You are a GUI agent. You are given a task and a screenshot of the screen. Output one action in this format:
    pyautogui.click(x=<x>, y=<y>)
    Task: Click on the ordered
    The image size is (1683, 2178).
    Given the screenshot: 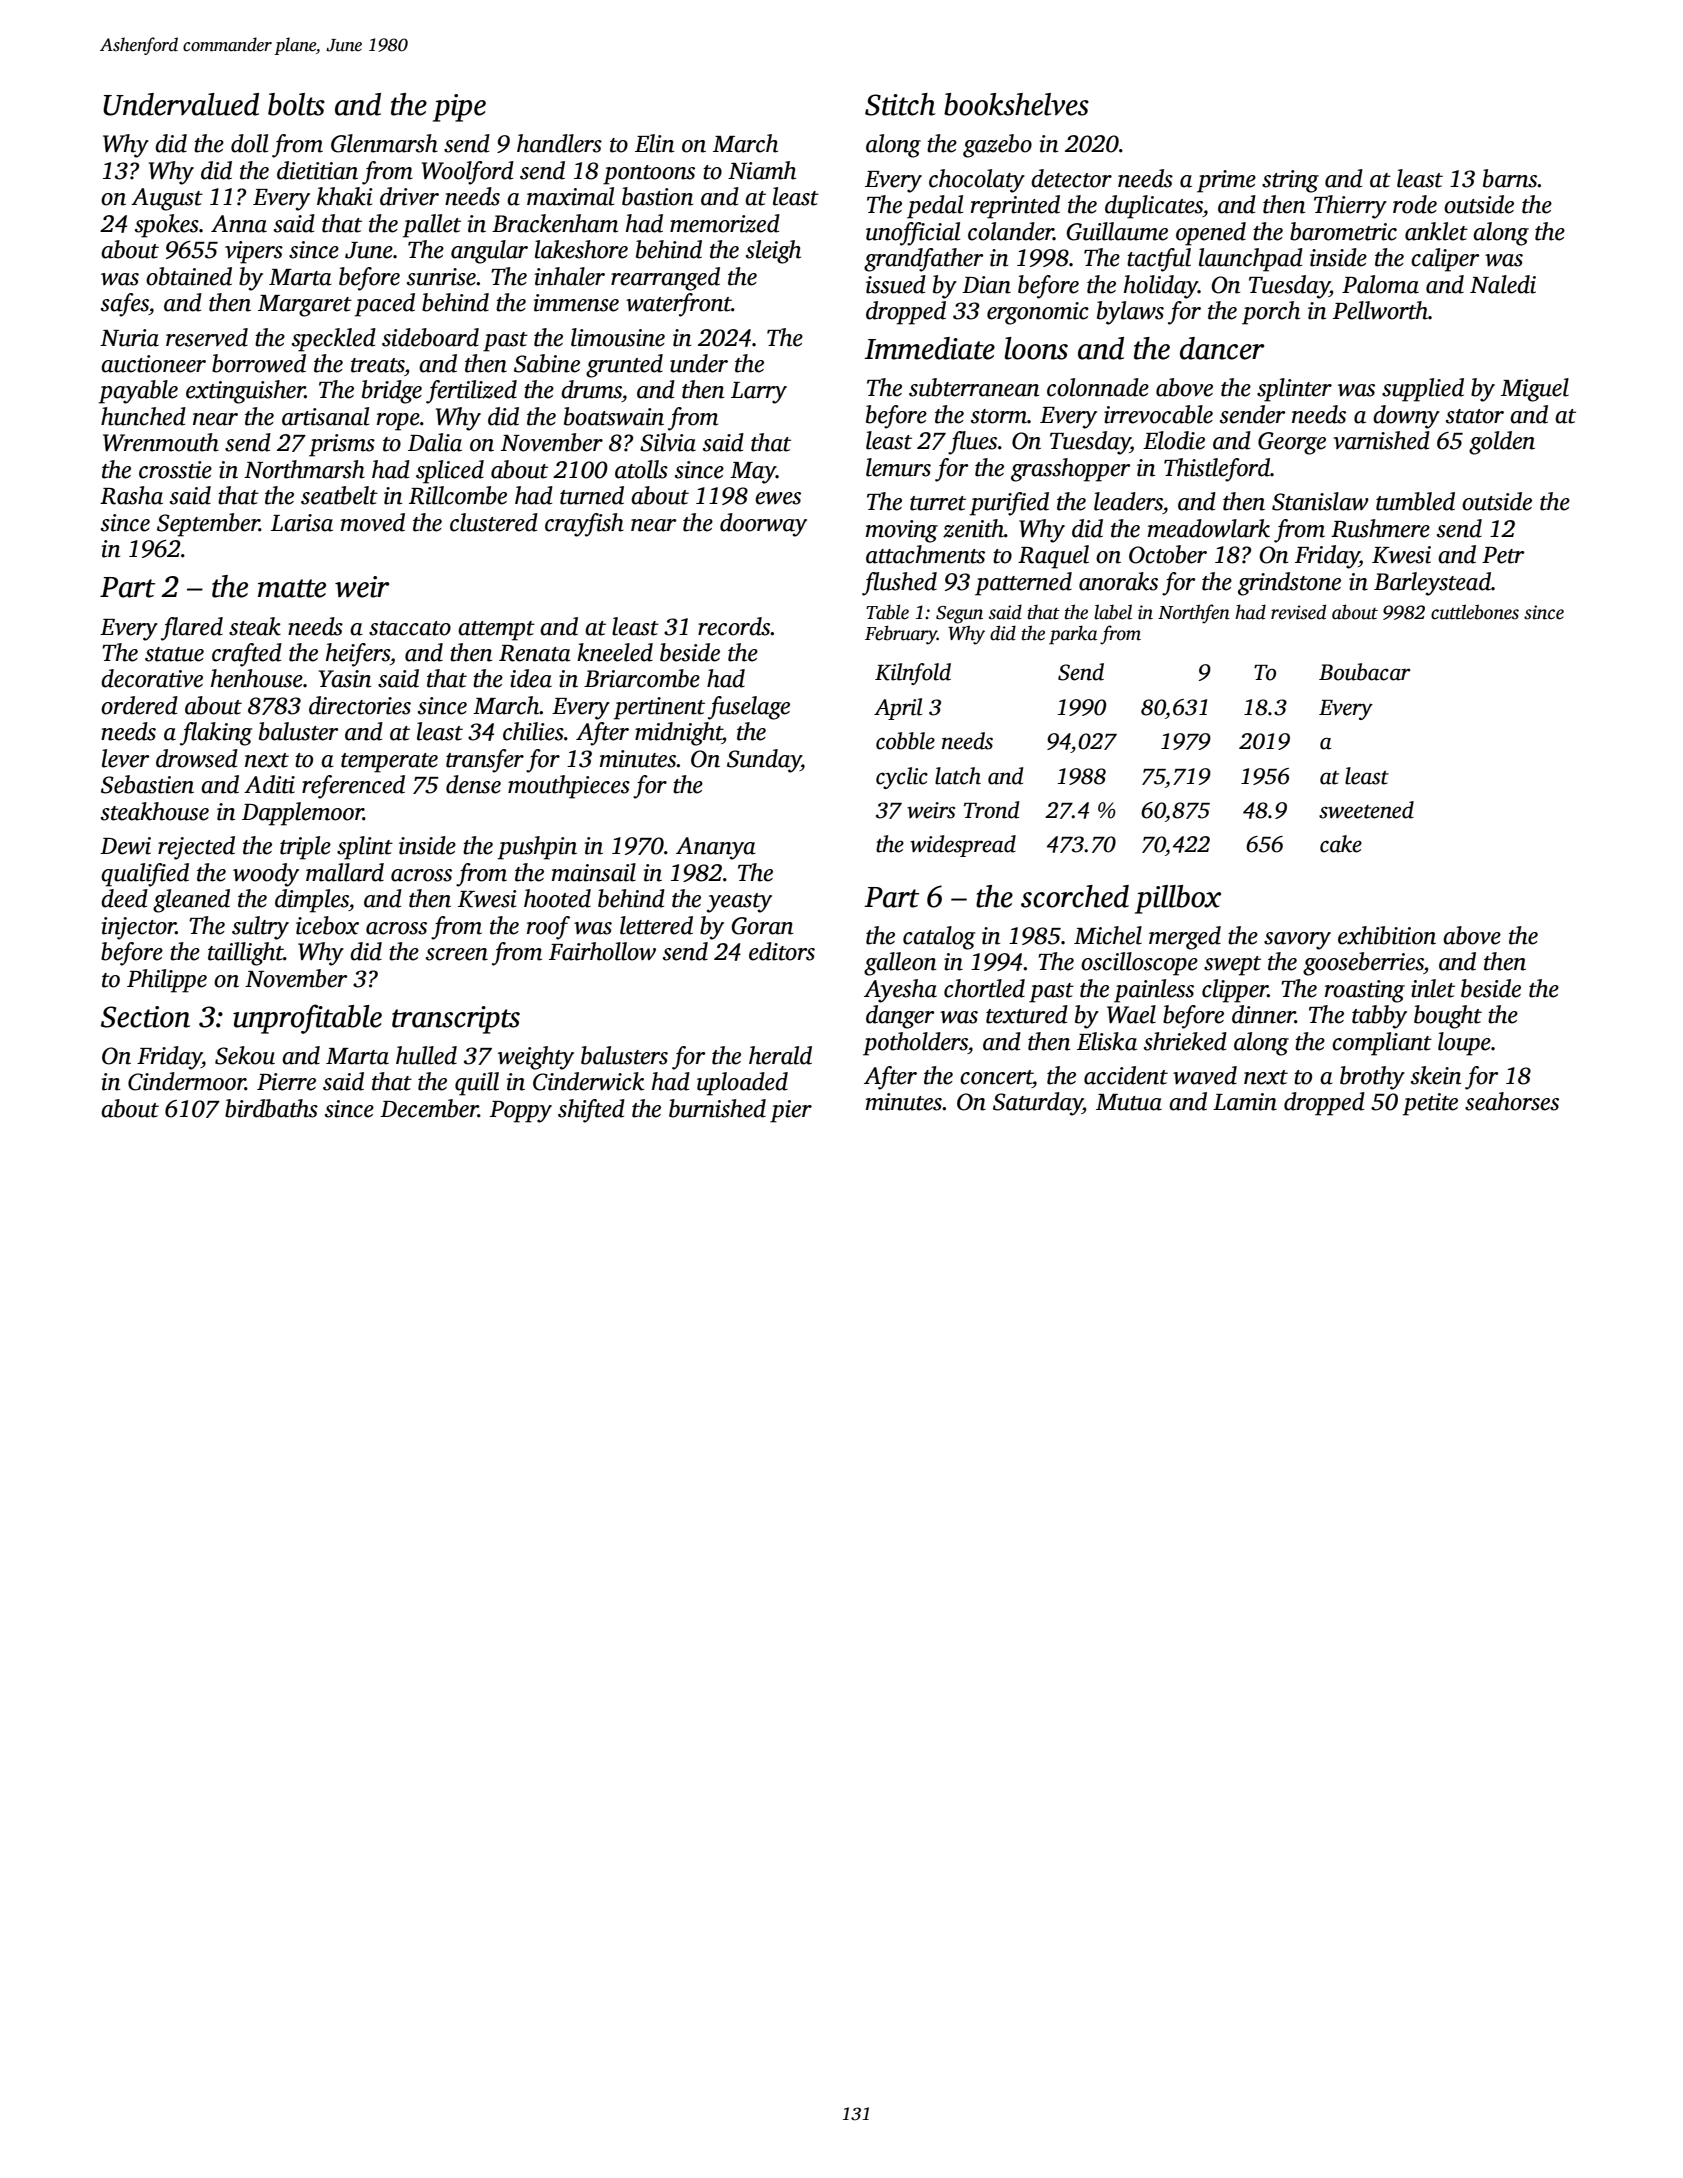 What is the action you would take?
    pyautogui.click(x=139, y=705)
